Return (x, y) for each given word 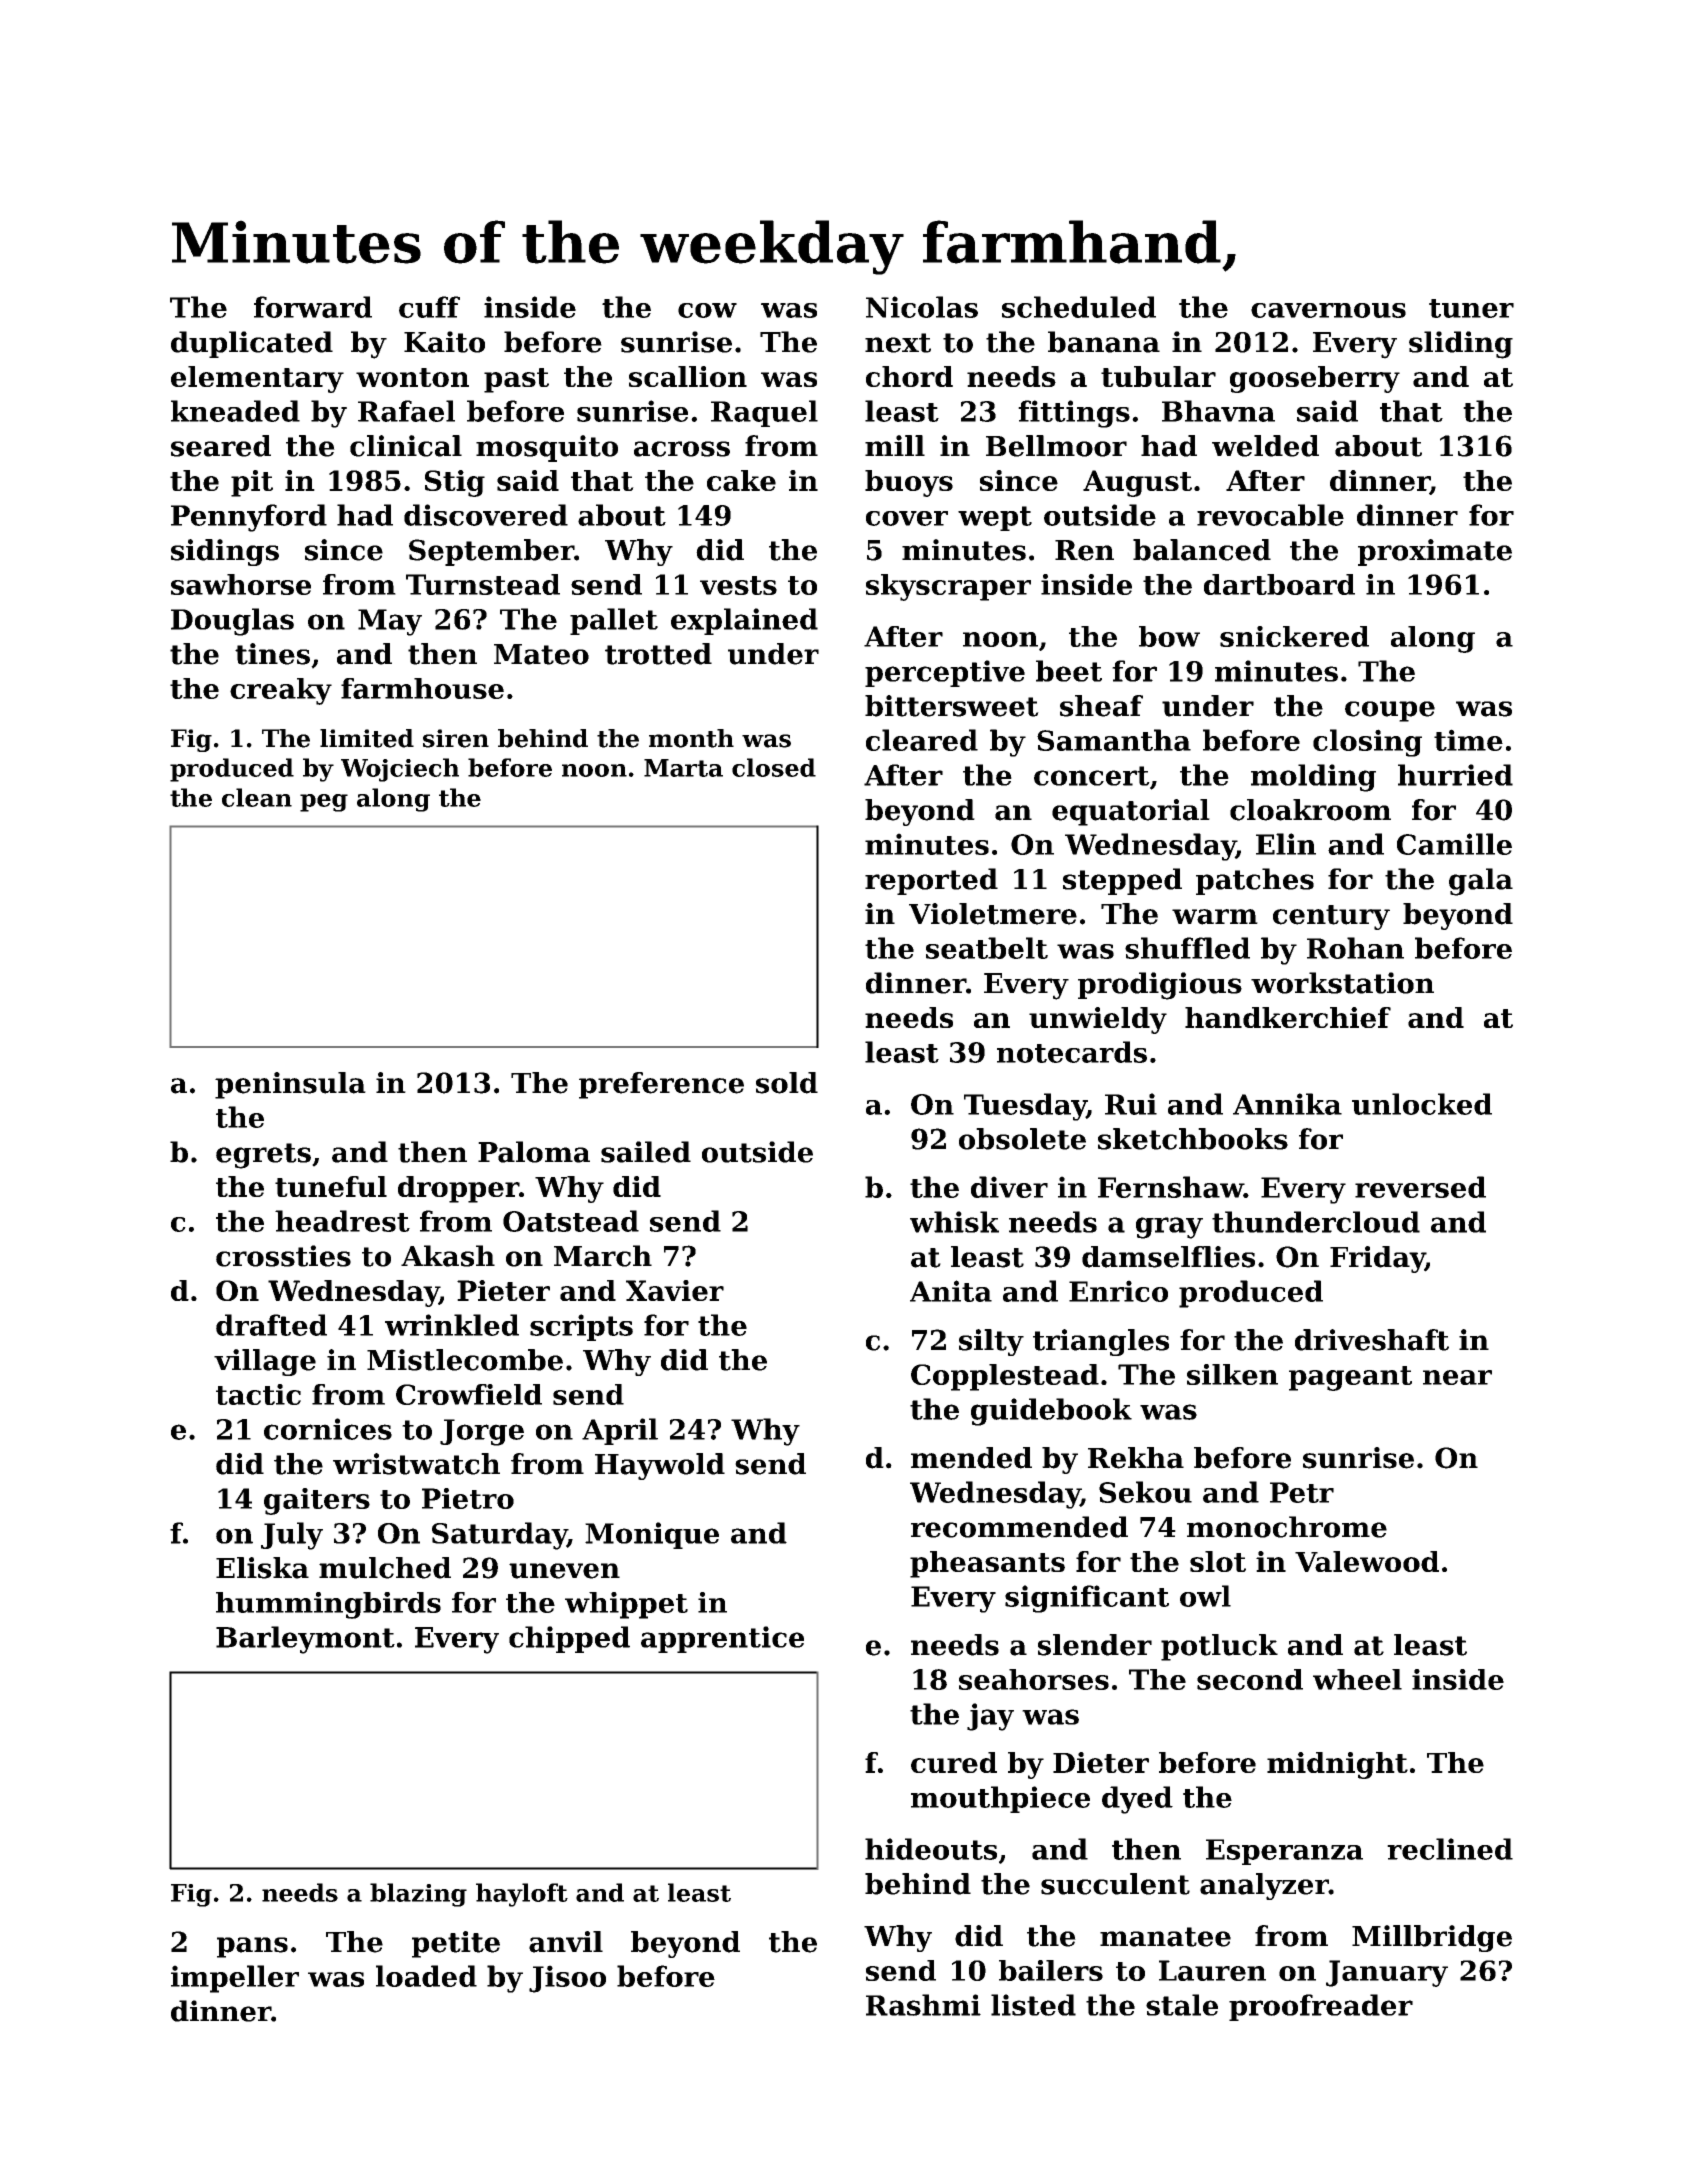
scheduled (1079, 307)
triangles (1101, 1342)
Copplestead (1005, 1377)
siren (456, 738)
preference (661, 1085)
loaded (426, 1976)
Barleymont (305, 1640)
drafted (271, 1325)
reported (931, 881)
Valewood (1367, 1561)
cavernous (1328, 310)
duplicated (252, 344)
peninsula (290, 1085)
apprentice (722, 1639)
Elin (1286, 844)
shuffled (1187, 948)
